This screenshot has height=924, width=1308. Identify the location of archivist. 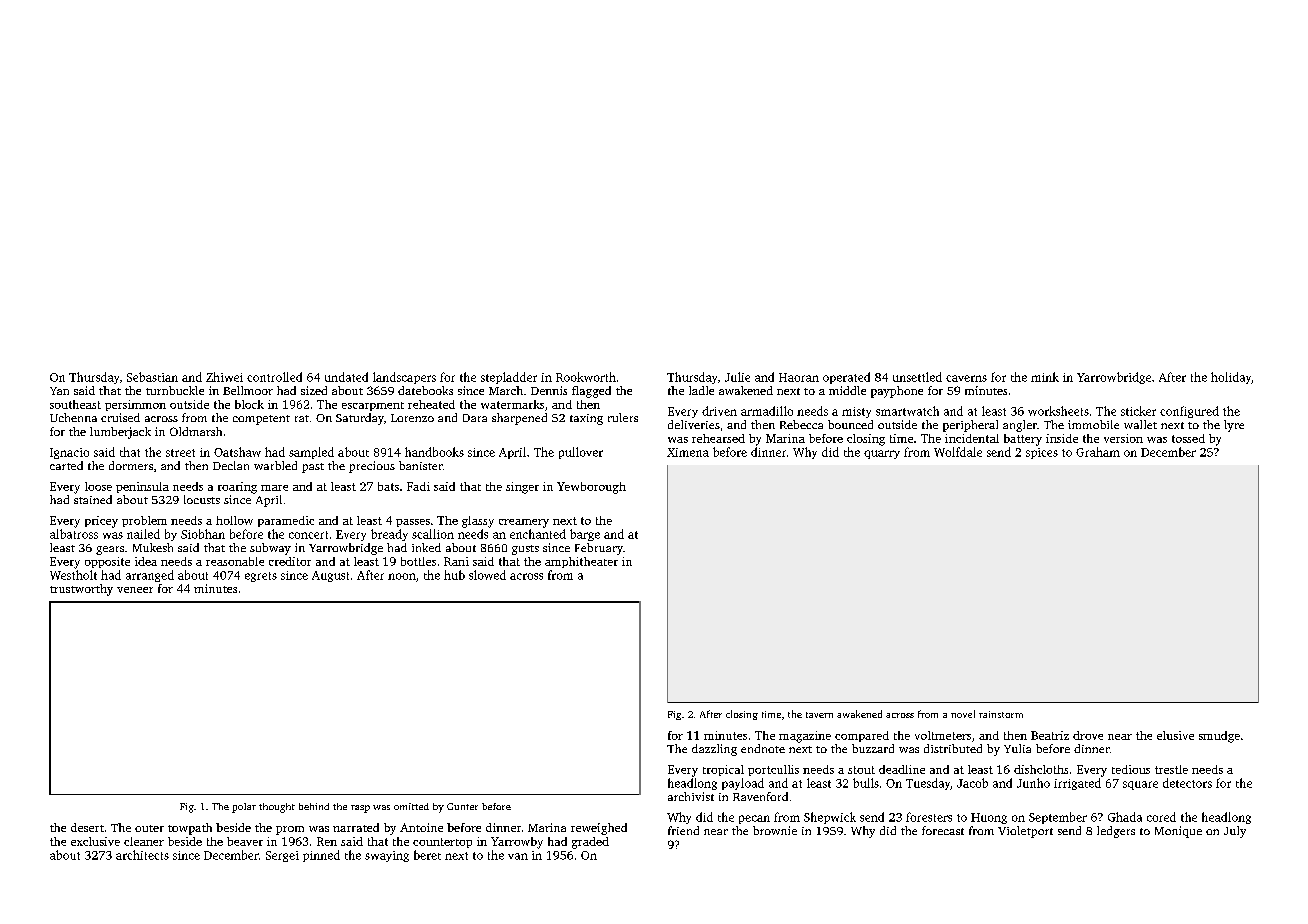
(691, 796).
